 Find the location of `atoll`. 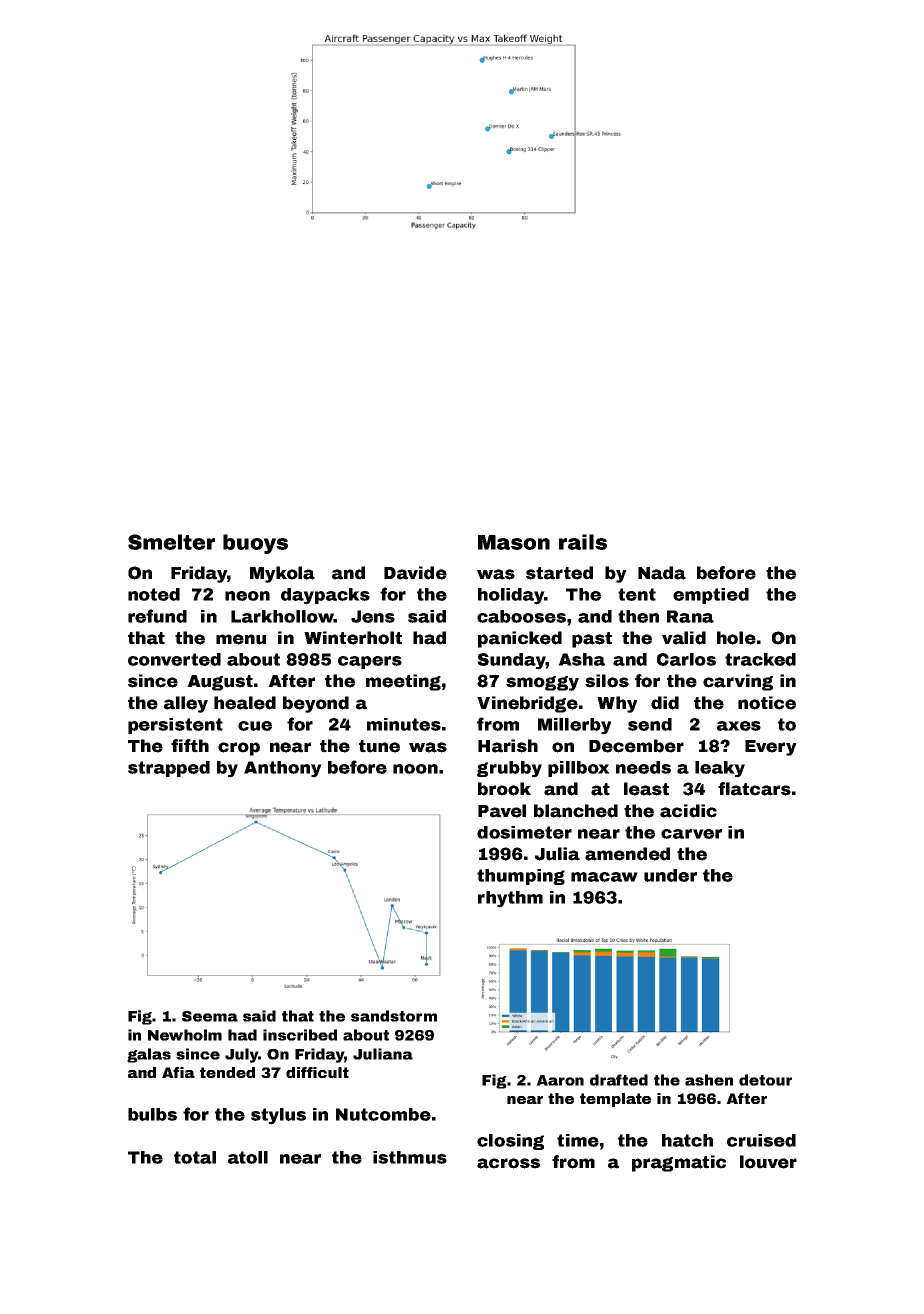

atoll is located at coordinates (248, 1157).
